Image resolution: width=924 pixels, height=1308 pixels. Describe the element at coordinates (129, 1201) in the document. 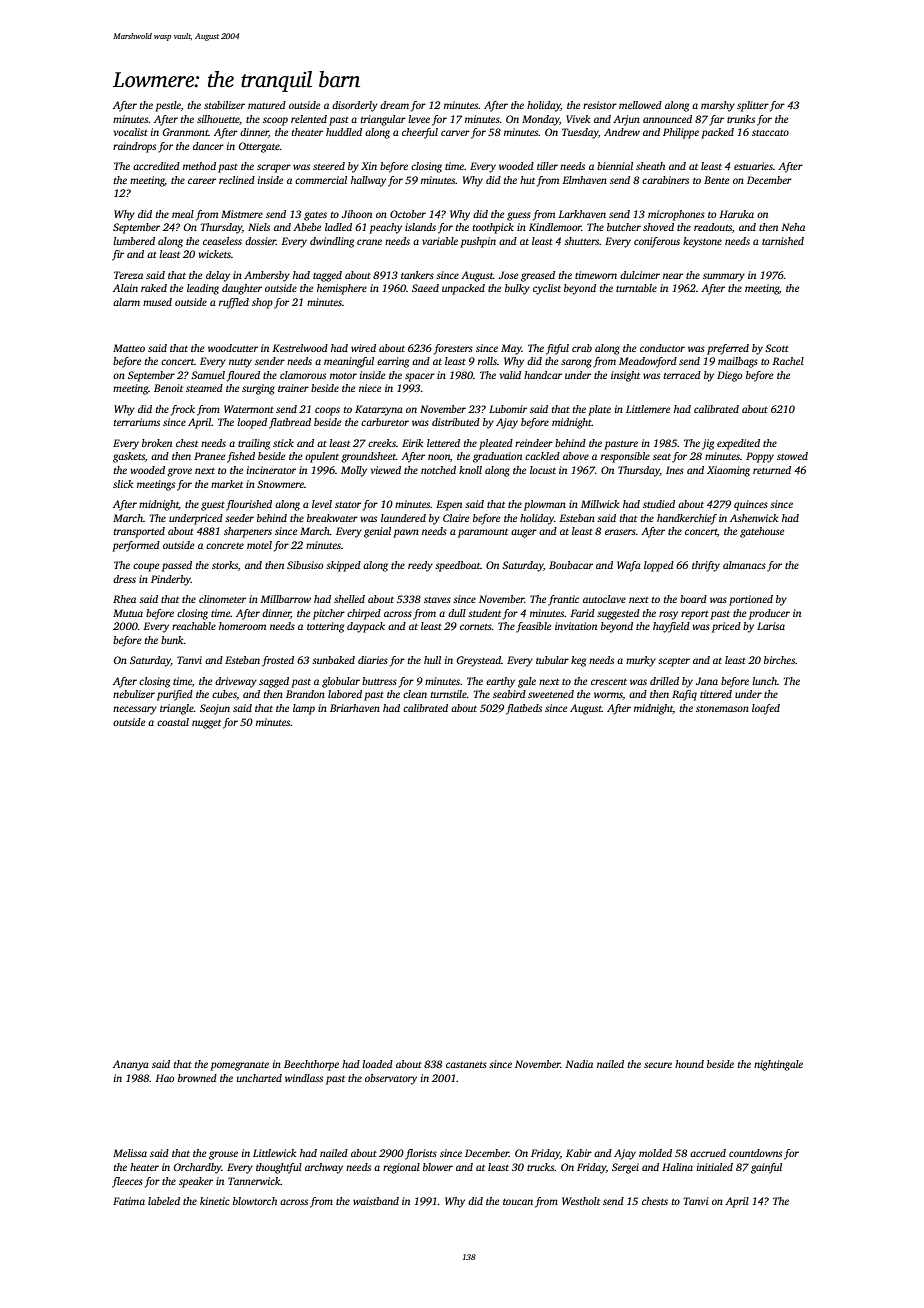

I see `Fatima` at that location.
